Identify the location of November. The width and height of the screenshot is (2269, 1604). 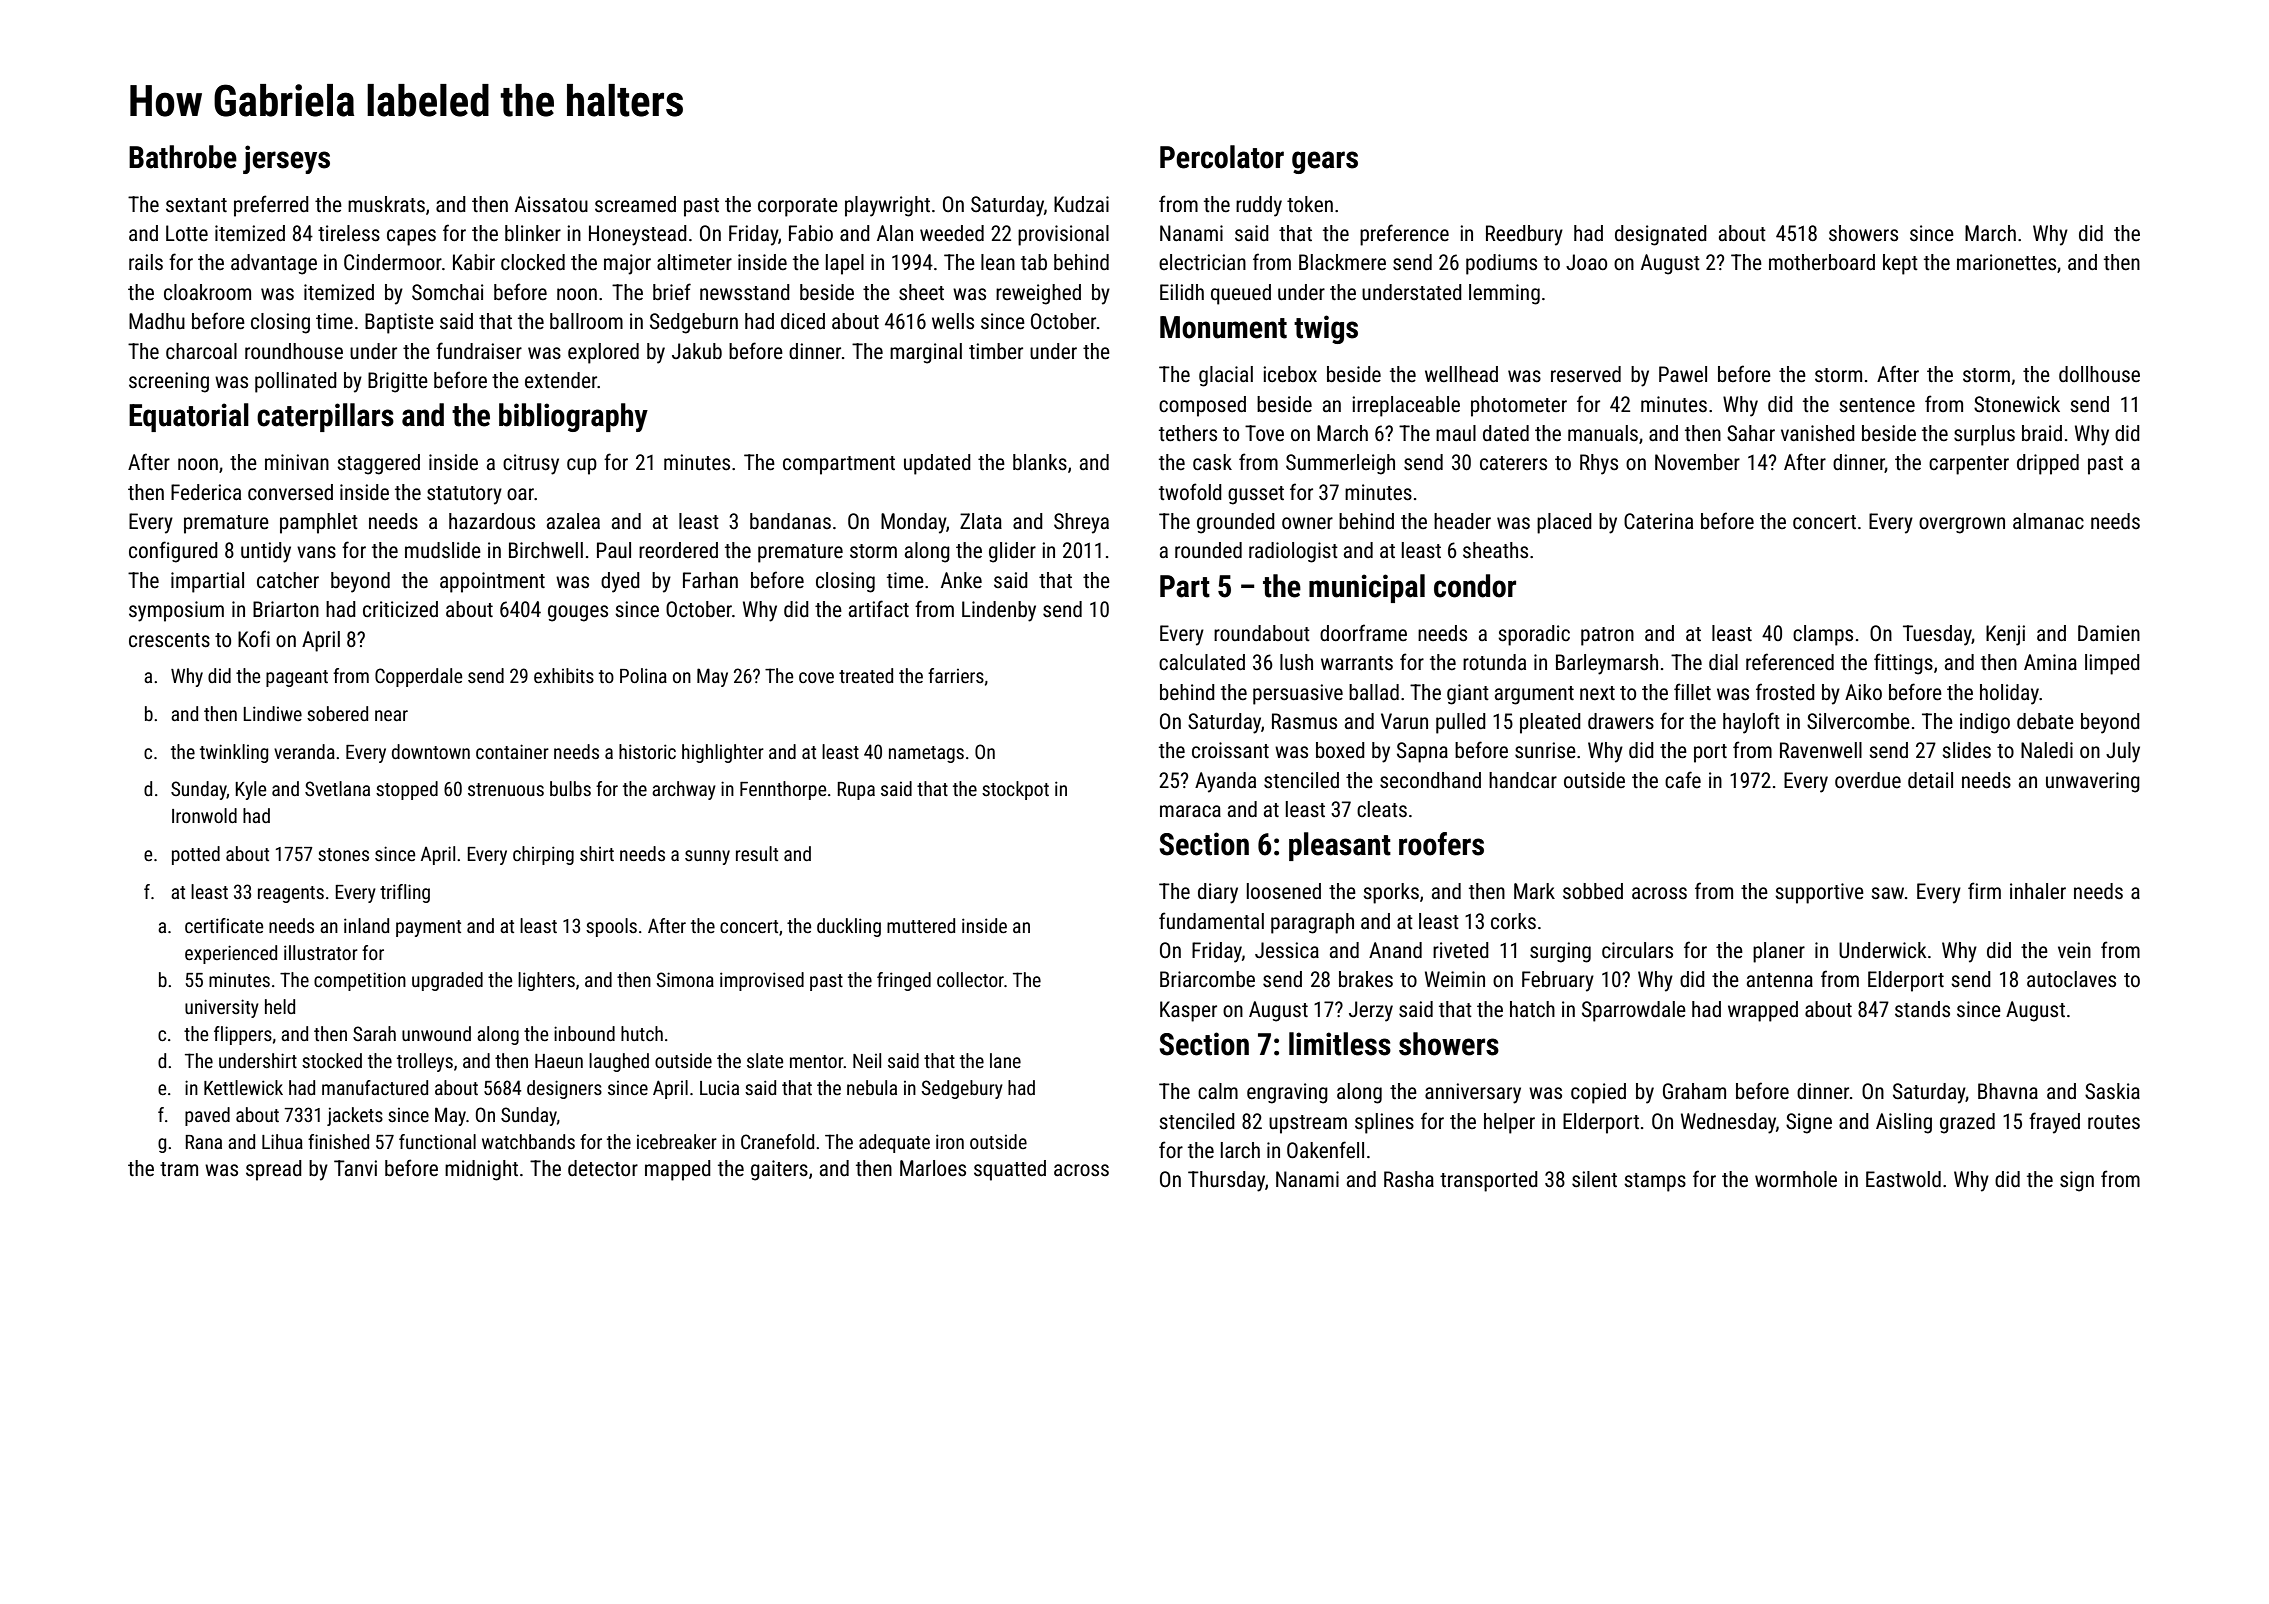
(1697, 462).
